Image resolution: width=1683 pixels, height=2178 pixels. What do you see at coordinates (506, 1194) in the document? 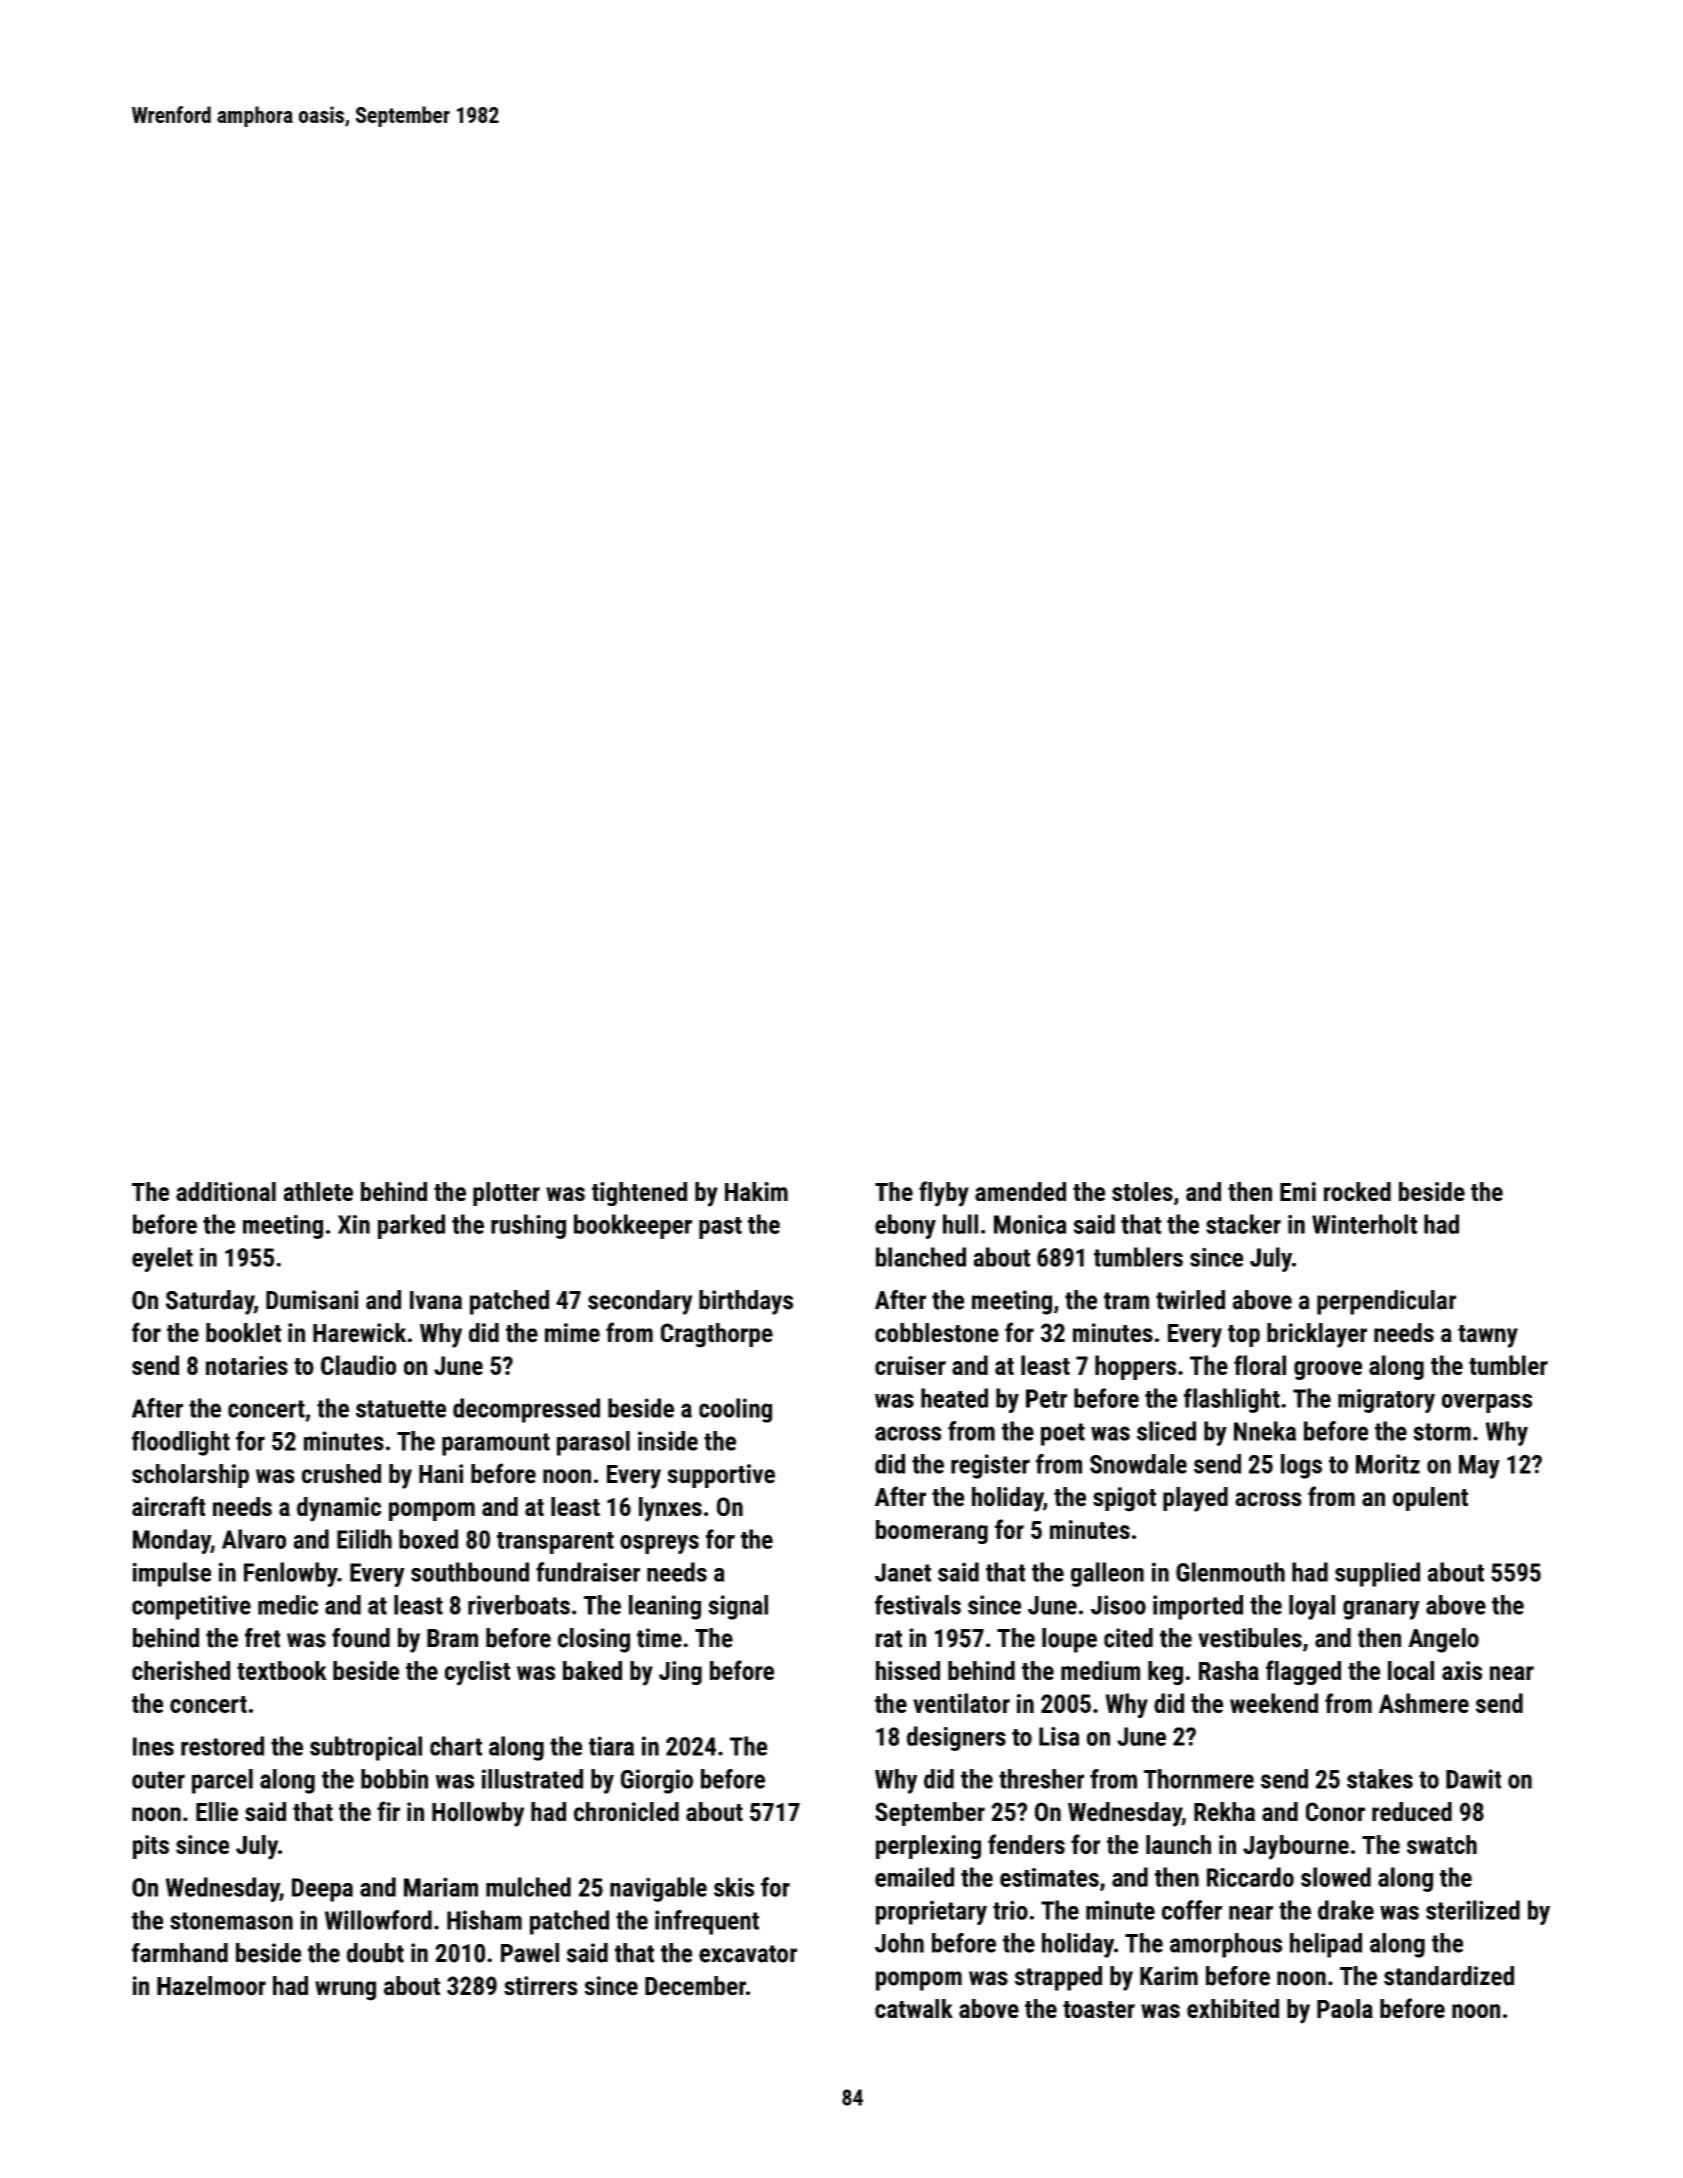
I see `plotter` at bounding box center [506, 1194].
